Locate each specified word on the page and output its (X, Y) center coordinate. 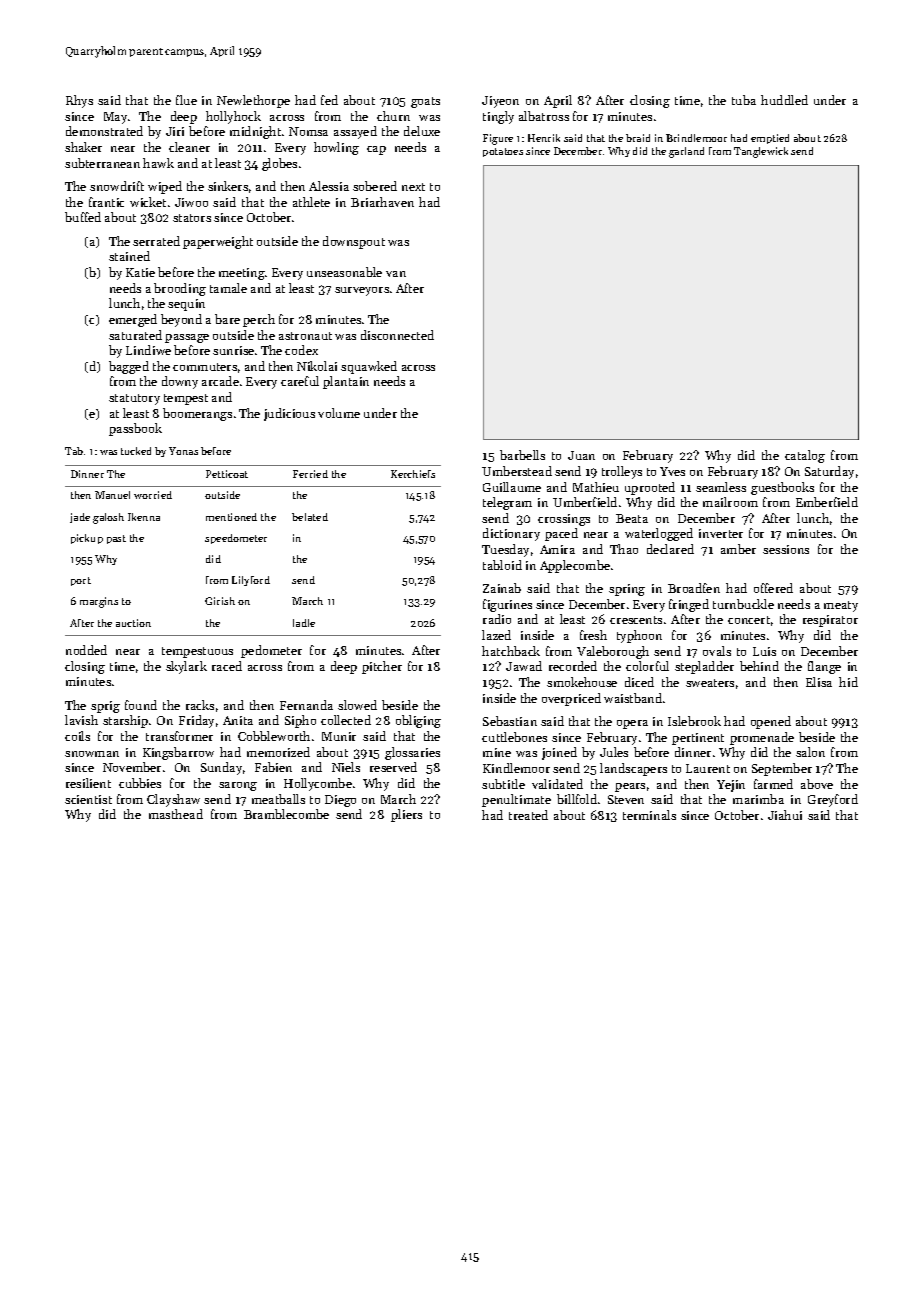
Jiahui (785, 815)
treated (528, 815)
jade (80, 518)
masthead (176, 814)
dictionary (511, 534)
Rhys (79, 101)
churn (393, 116)
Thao (624, 549)
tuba (744, 100)
